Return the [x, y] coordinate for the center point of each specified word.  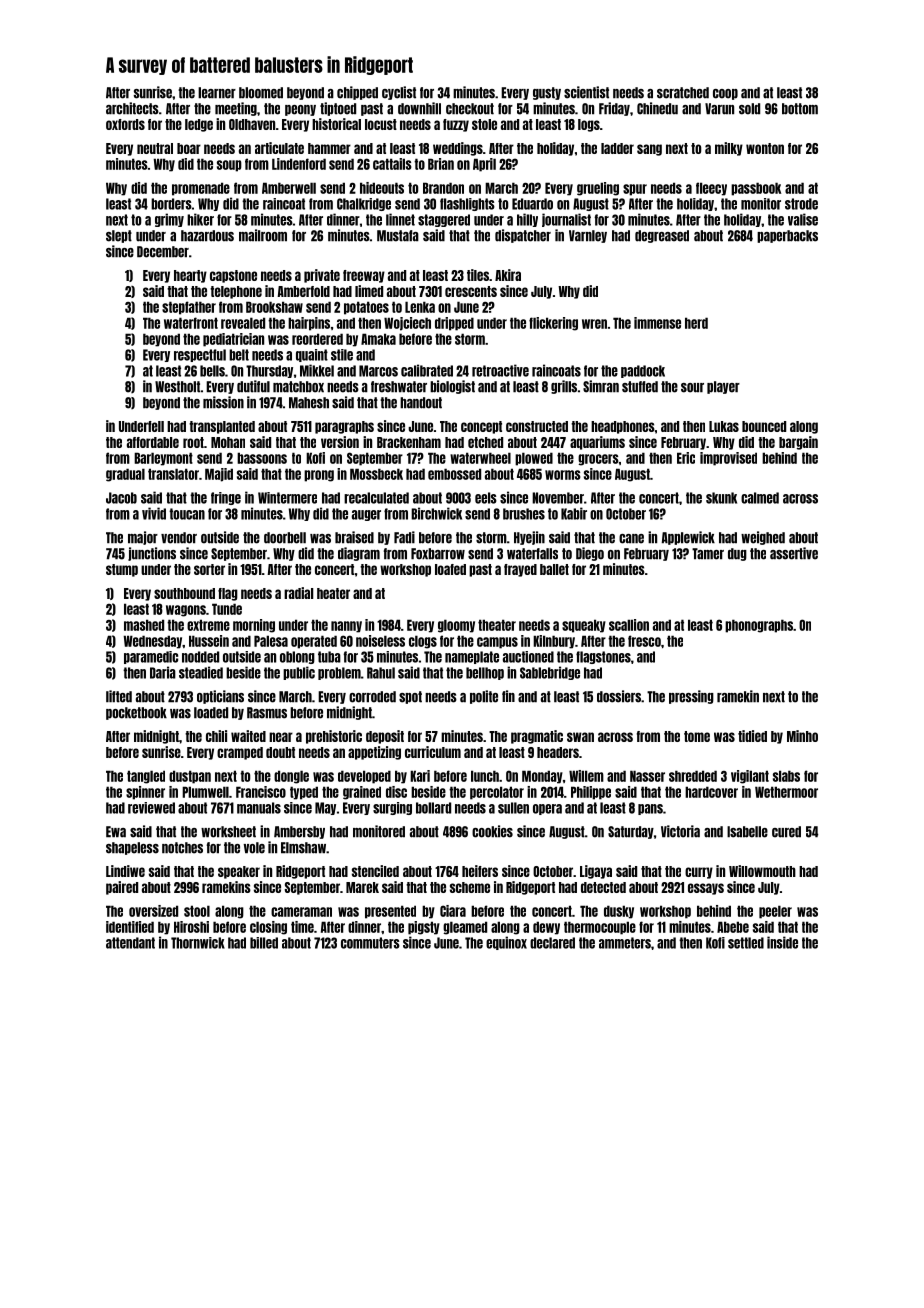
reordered [317, 339]
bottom [800, 109]
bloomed [261, 93]
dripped [454, 324]
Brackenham [409, 442]
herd [696, 323]
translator [173, 474]
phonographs [759, 626]
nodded [200, 657]
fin [508, 696]
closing [268, 928]
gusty [547, 93]
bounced [764, 426]
